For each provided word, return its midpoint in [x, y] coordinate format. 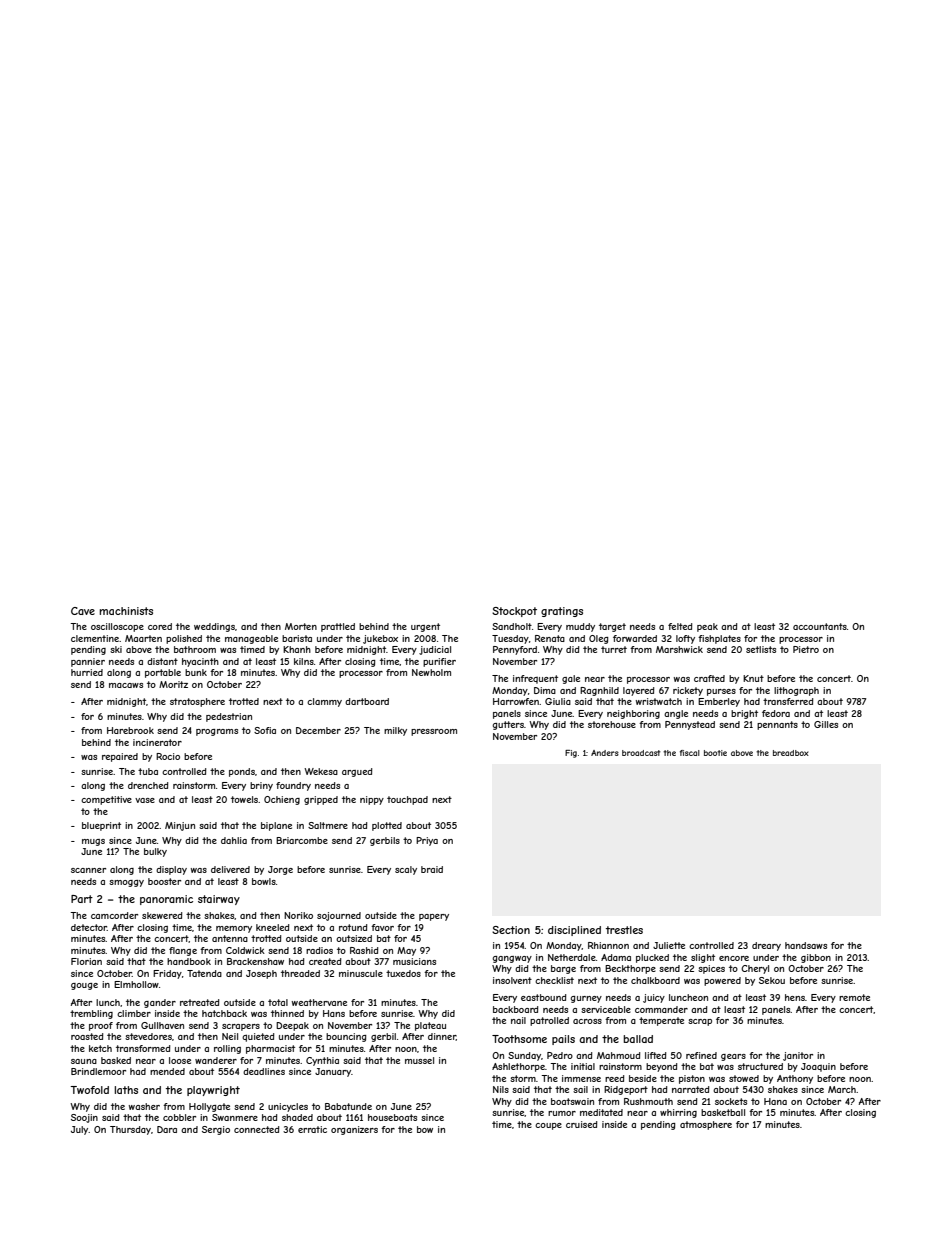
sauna [84, 1061]
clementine [95, 638]
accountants [820, 626]
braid [432, 869]
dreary [766, 946]
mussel [419, 1060]
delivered [230, 869]
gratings [562, 612]
